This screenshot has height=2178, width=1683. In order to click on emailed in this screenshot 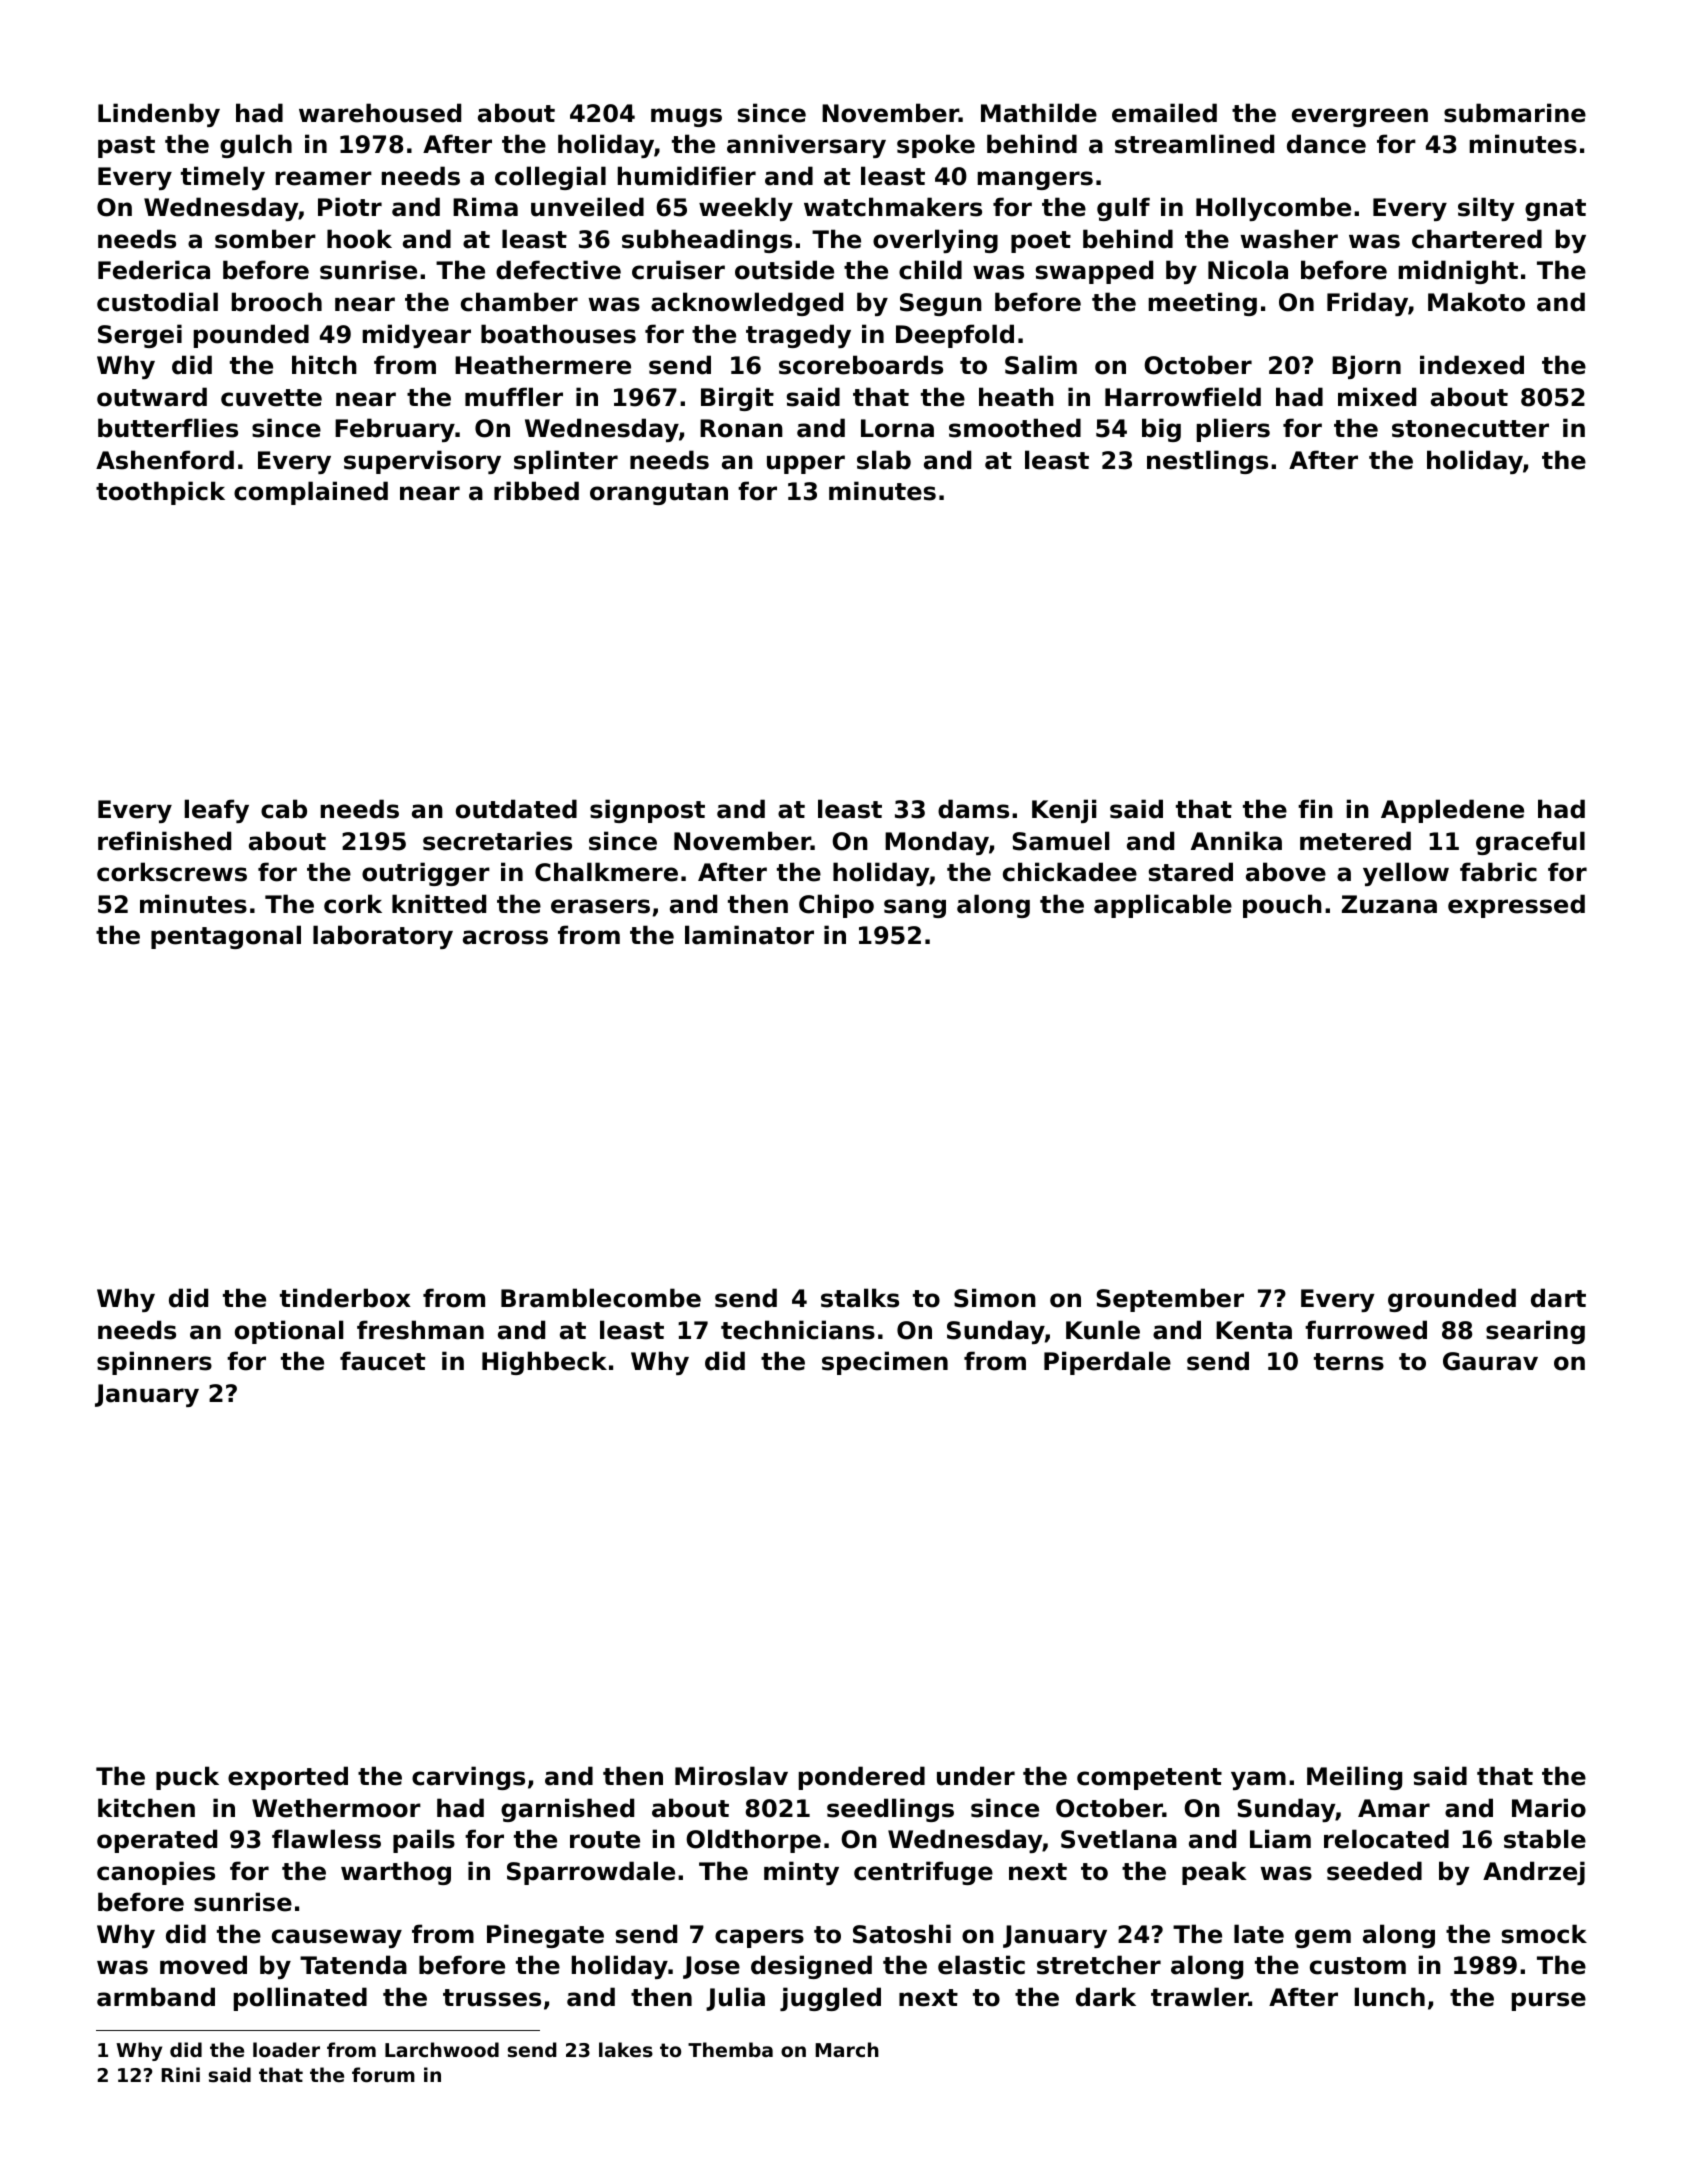, I will do `click(1164, 113)`.
